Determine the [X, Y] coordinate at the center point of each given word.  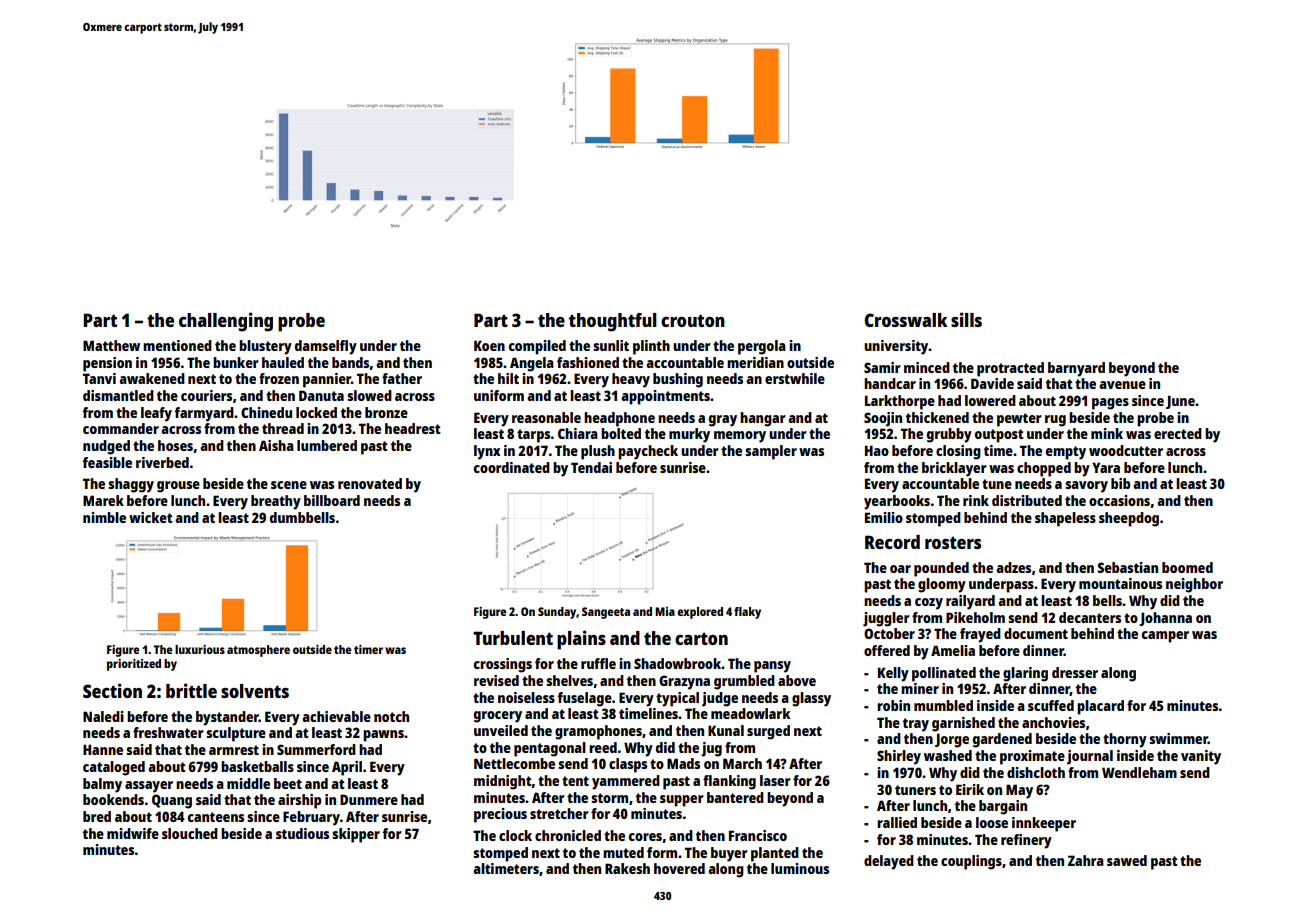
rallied [897, 822]
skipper [356, 835]
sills [966, 319]
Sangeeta [606, 613]
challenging [226, 322]
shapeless [1065, 519]
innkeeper [1044, 824]
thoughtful [613, 322]
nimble [104, 517]
